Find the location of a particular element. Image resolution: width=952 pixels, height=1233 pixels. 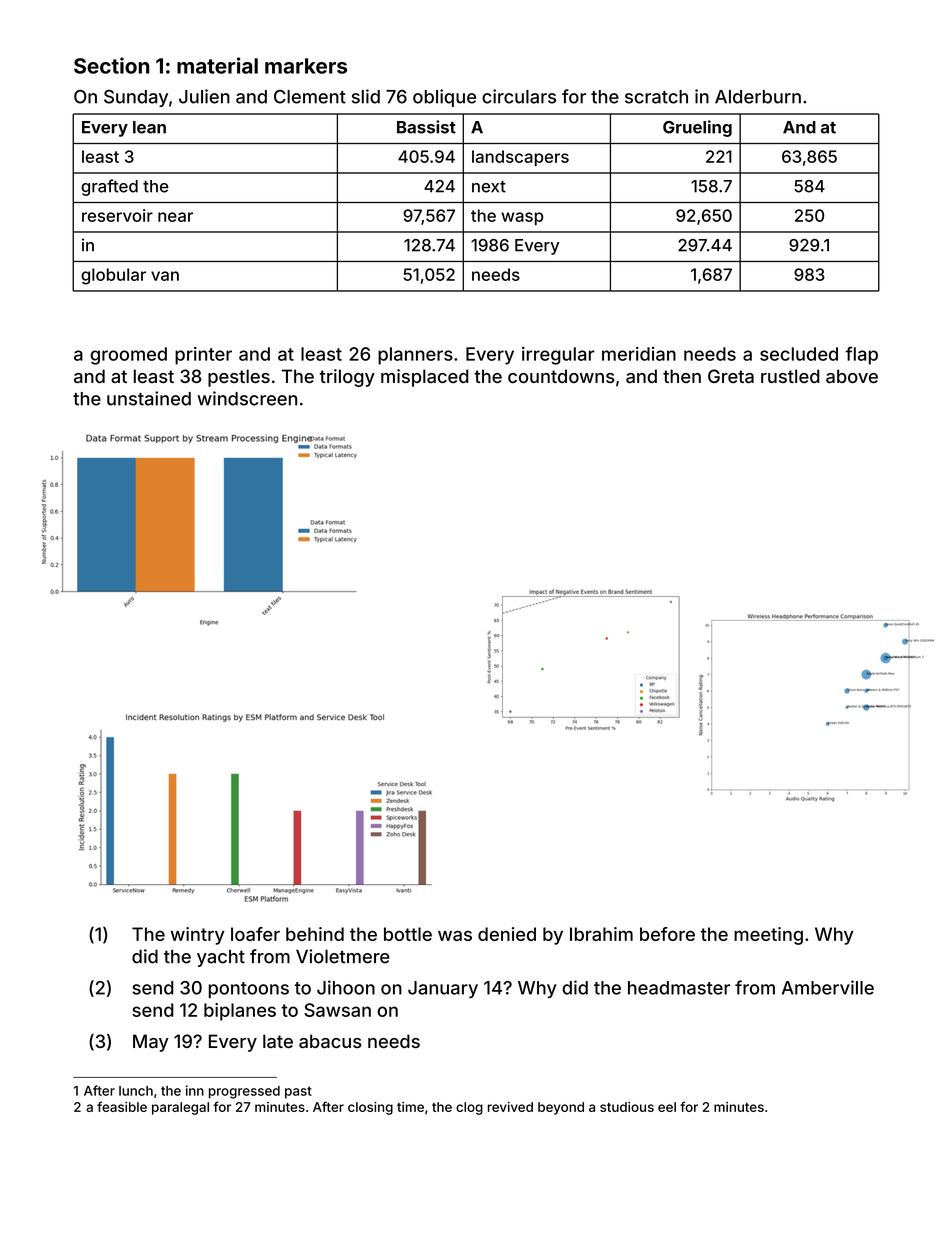

meridian is located at coordinates (639, 354).
